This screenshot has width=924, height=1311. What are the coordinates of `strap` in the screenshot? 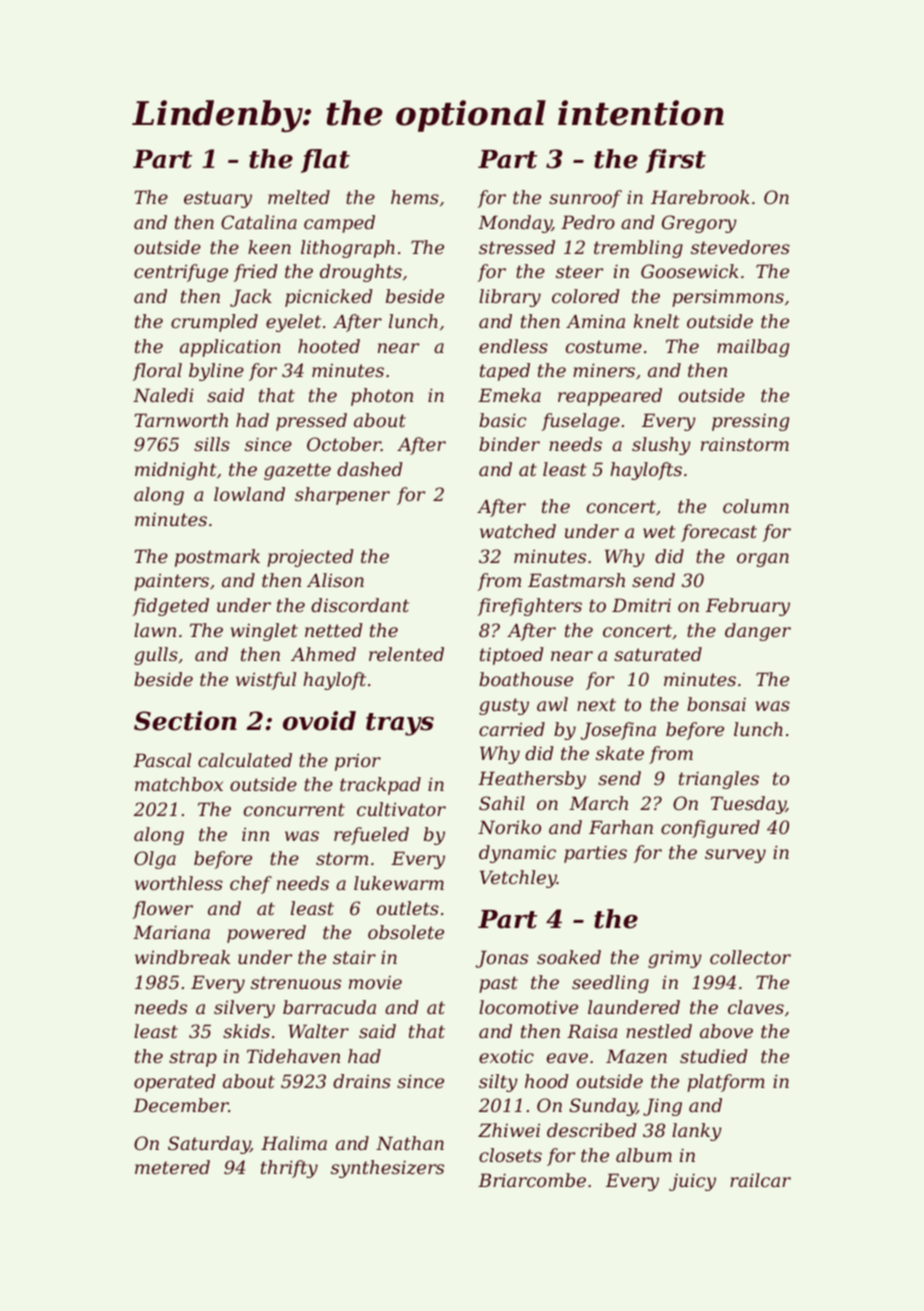 It's located at (193, 1058).
